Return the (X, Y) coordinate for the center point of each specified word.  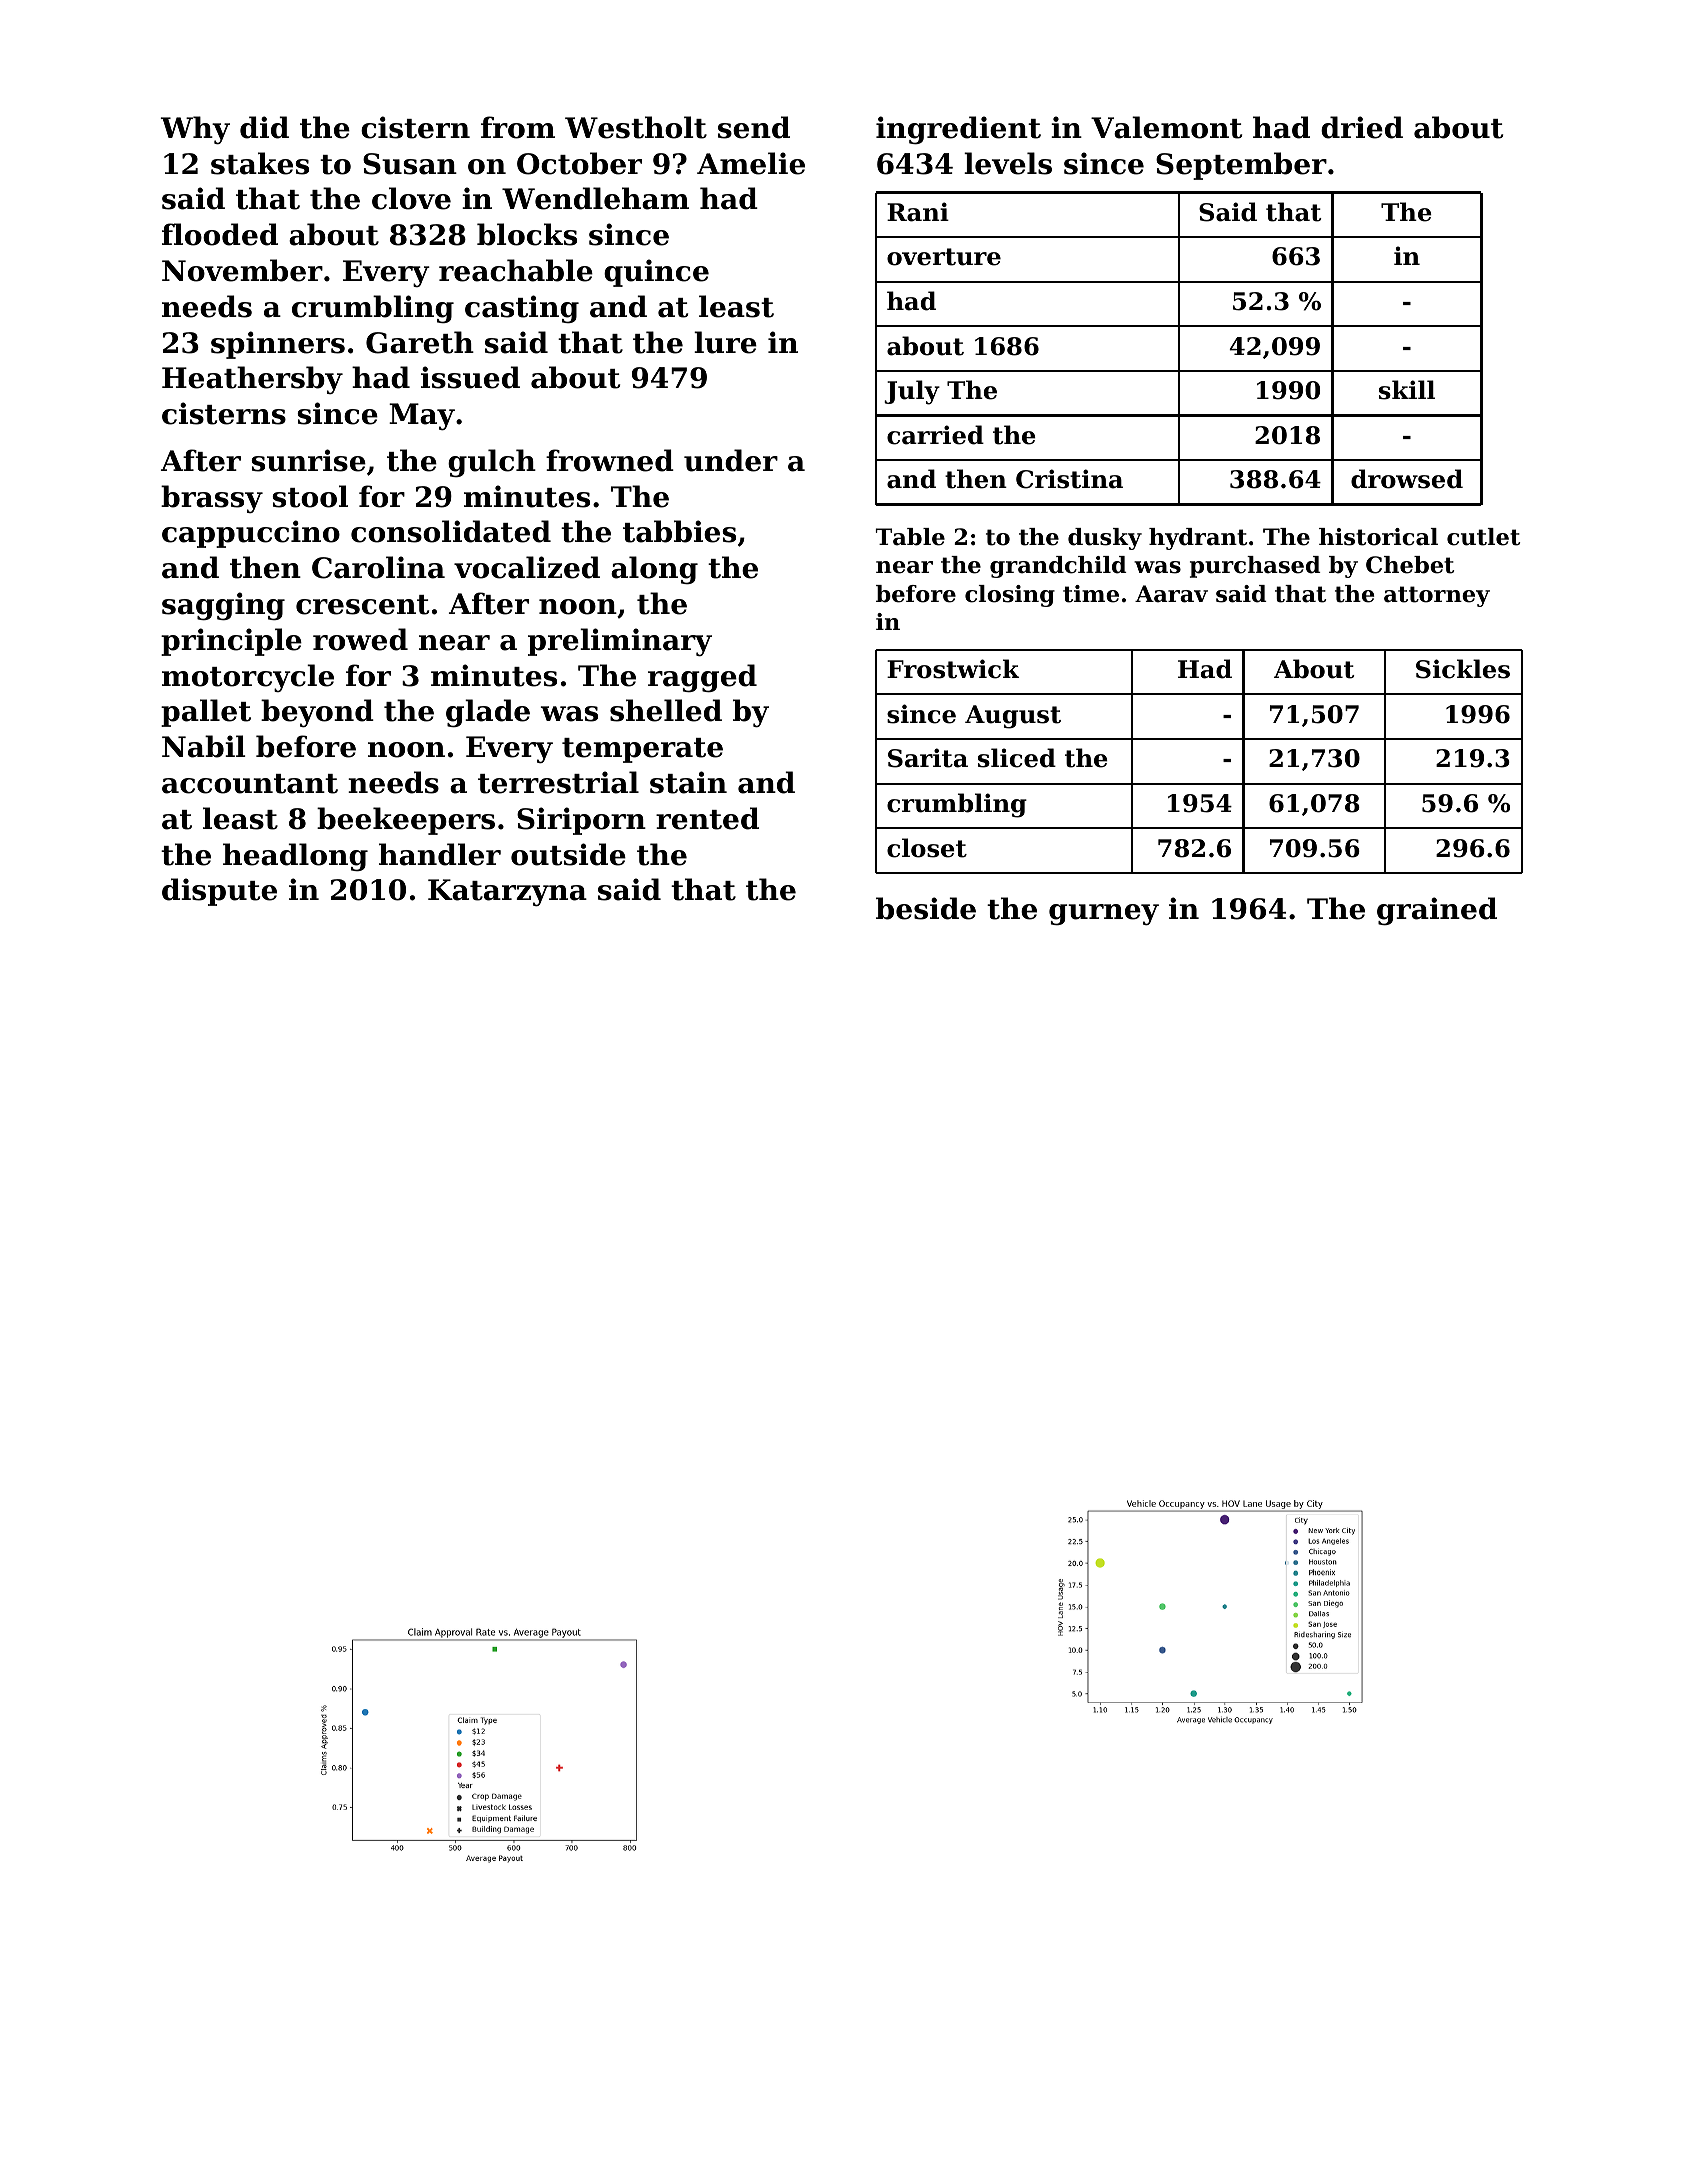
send (754, 127)
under (731, 460)
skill (1407, 390)
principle (231, 642)
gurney (1104, 914)
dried (1362, 127)
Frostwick (953, 669)
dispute (219, 892)
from (518, 127)
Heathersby (252, 380)
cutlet (1483, 537)
